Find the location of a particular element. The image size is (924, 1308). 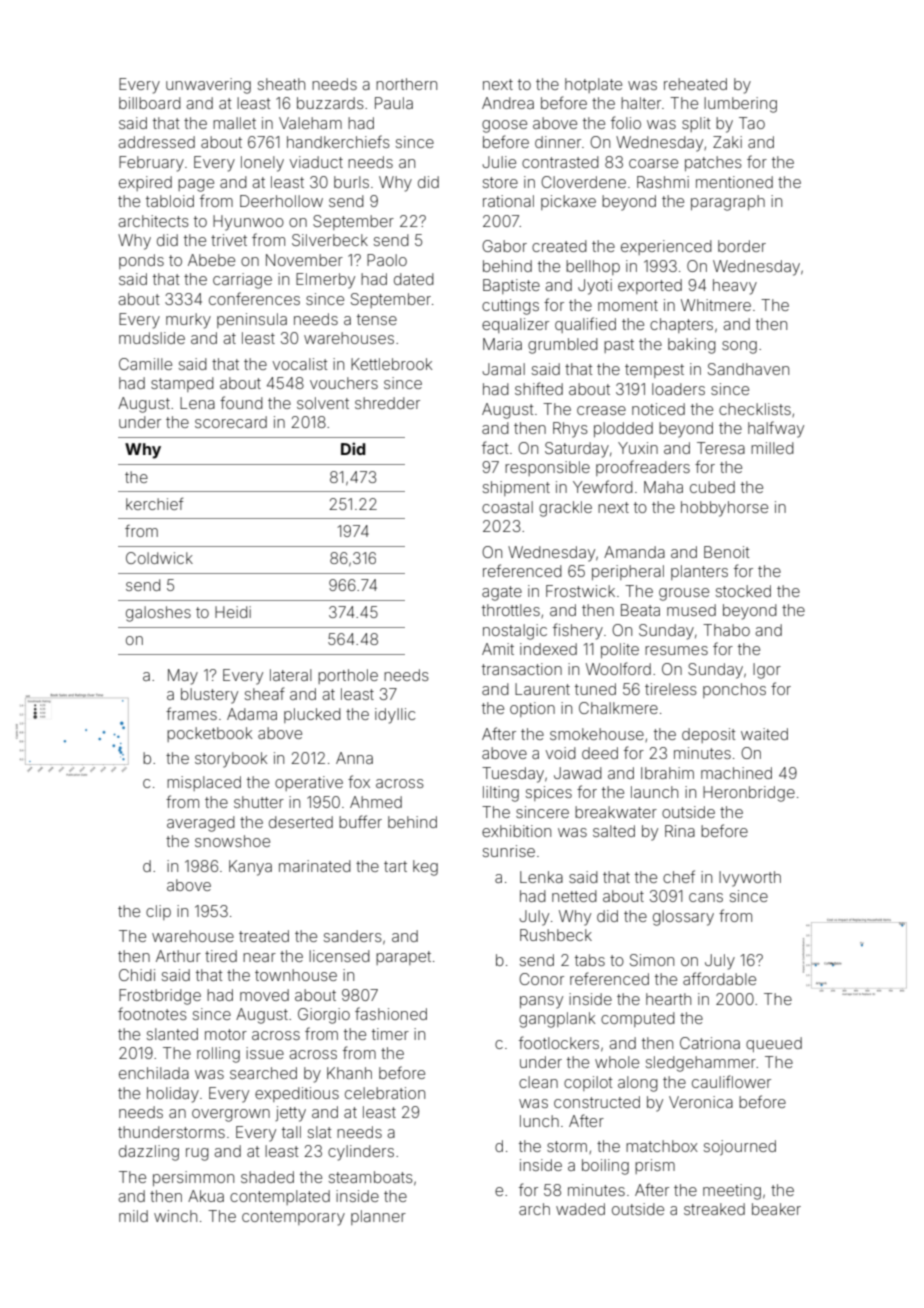

reheated is located at coordinates (695, 84).
